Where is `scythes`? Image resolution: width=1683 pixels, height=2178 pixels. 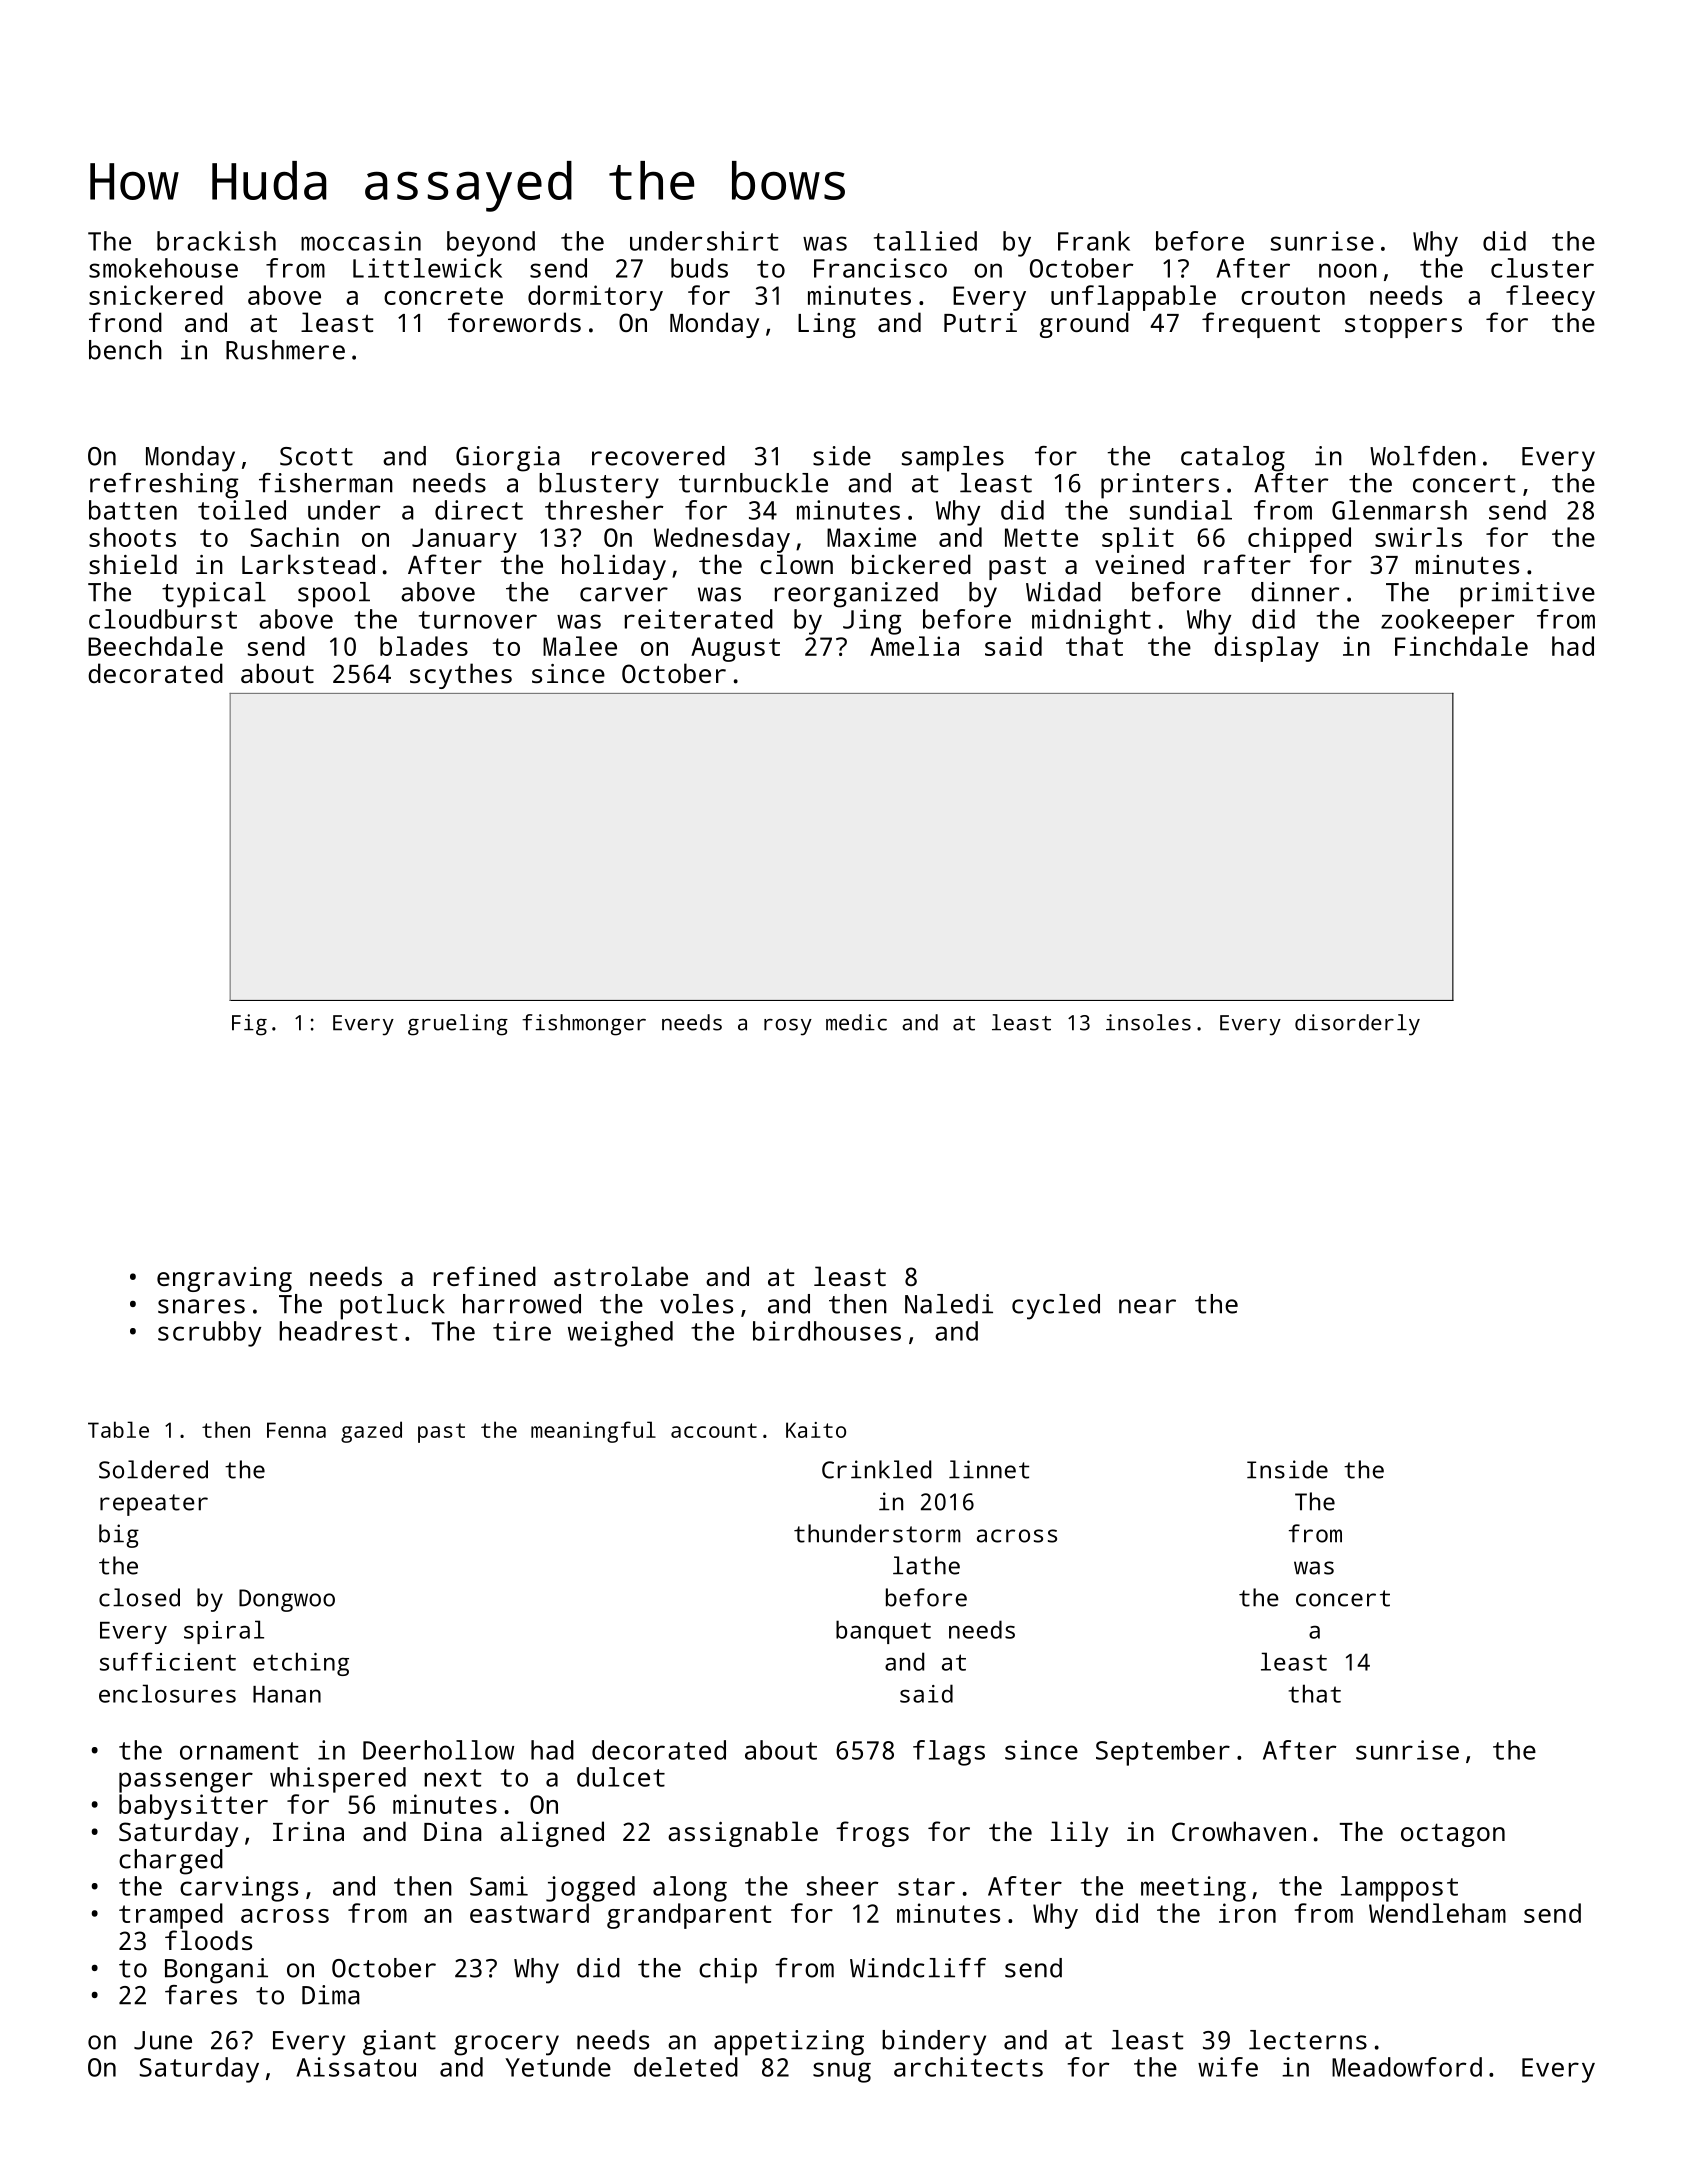 scythes is located at coordinates (461, 676).
